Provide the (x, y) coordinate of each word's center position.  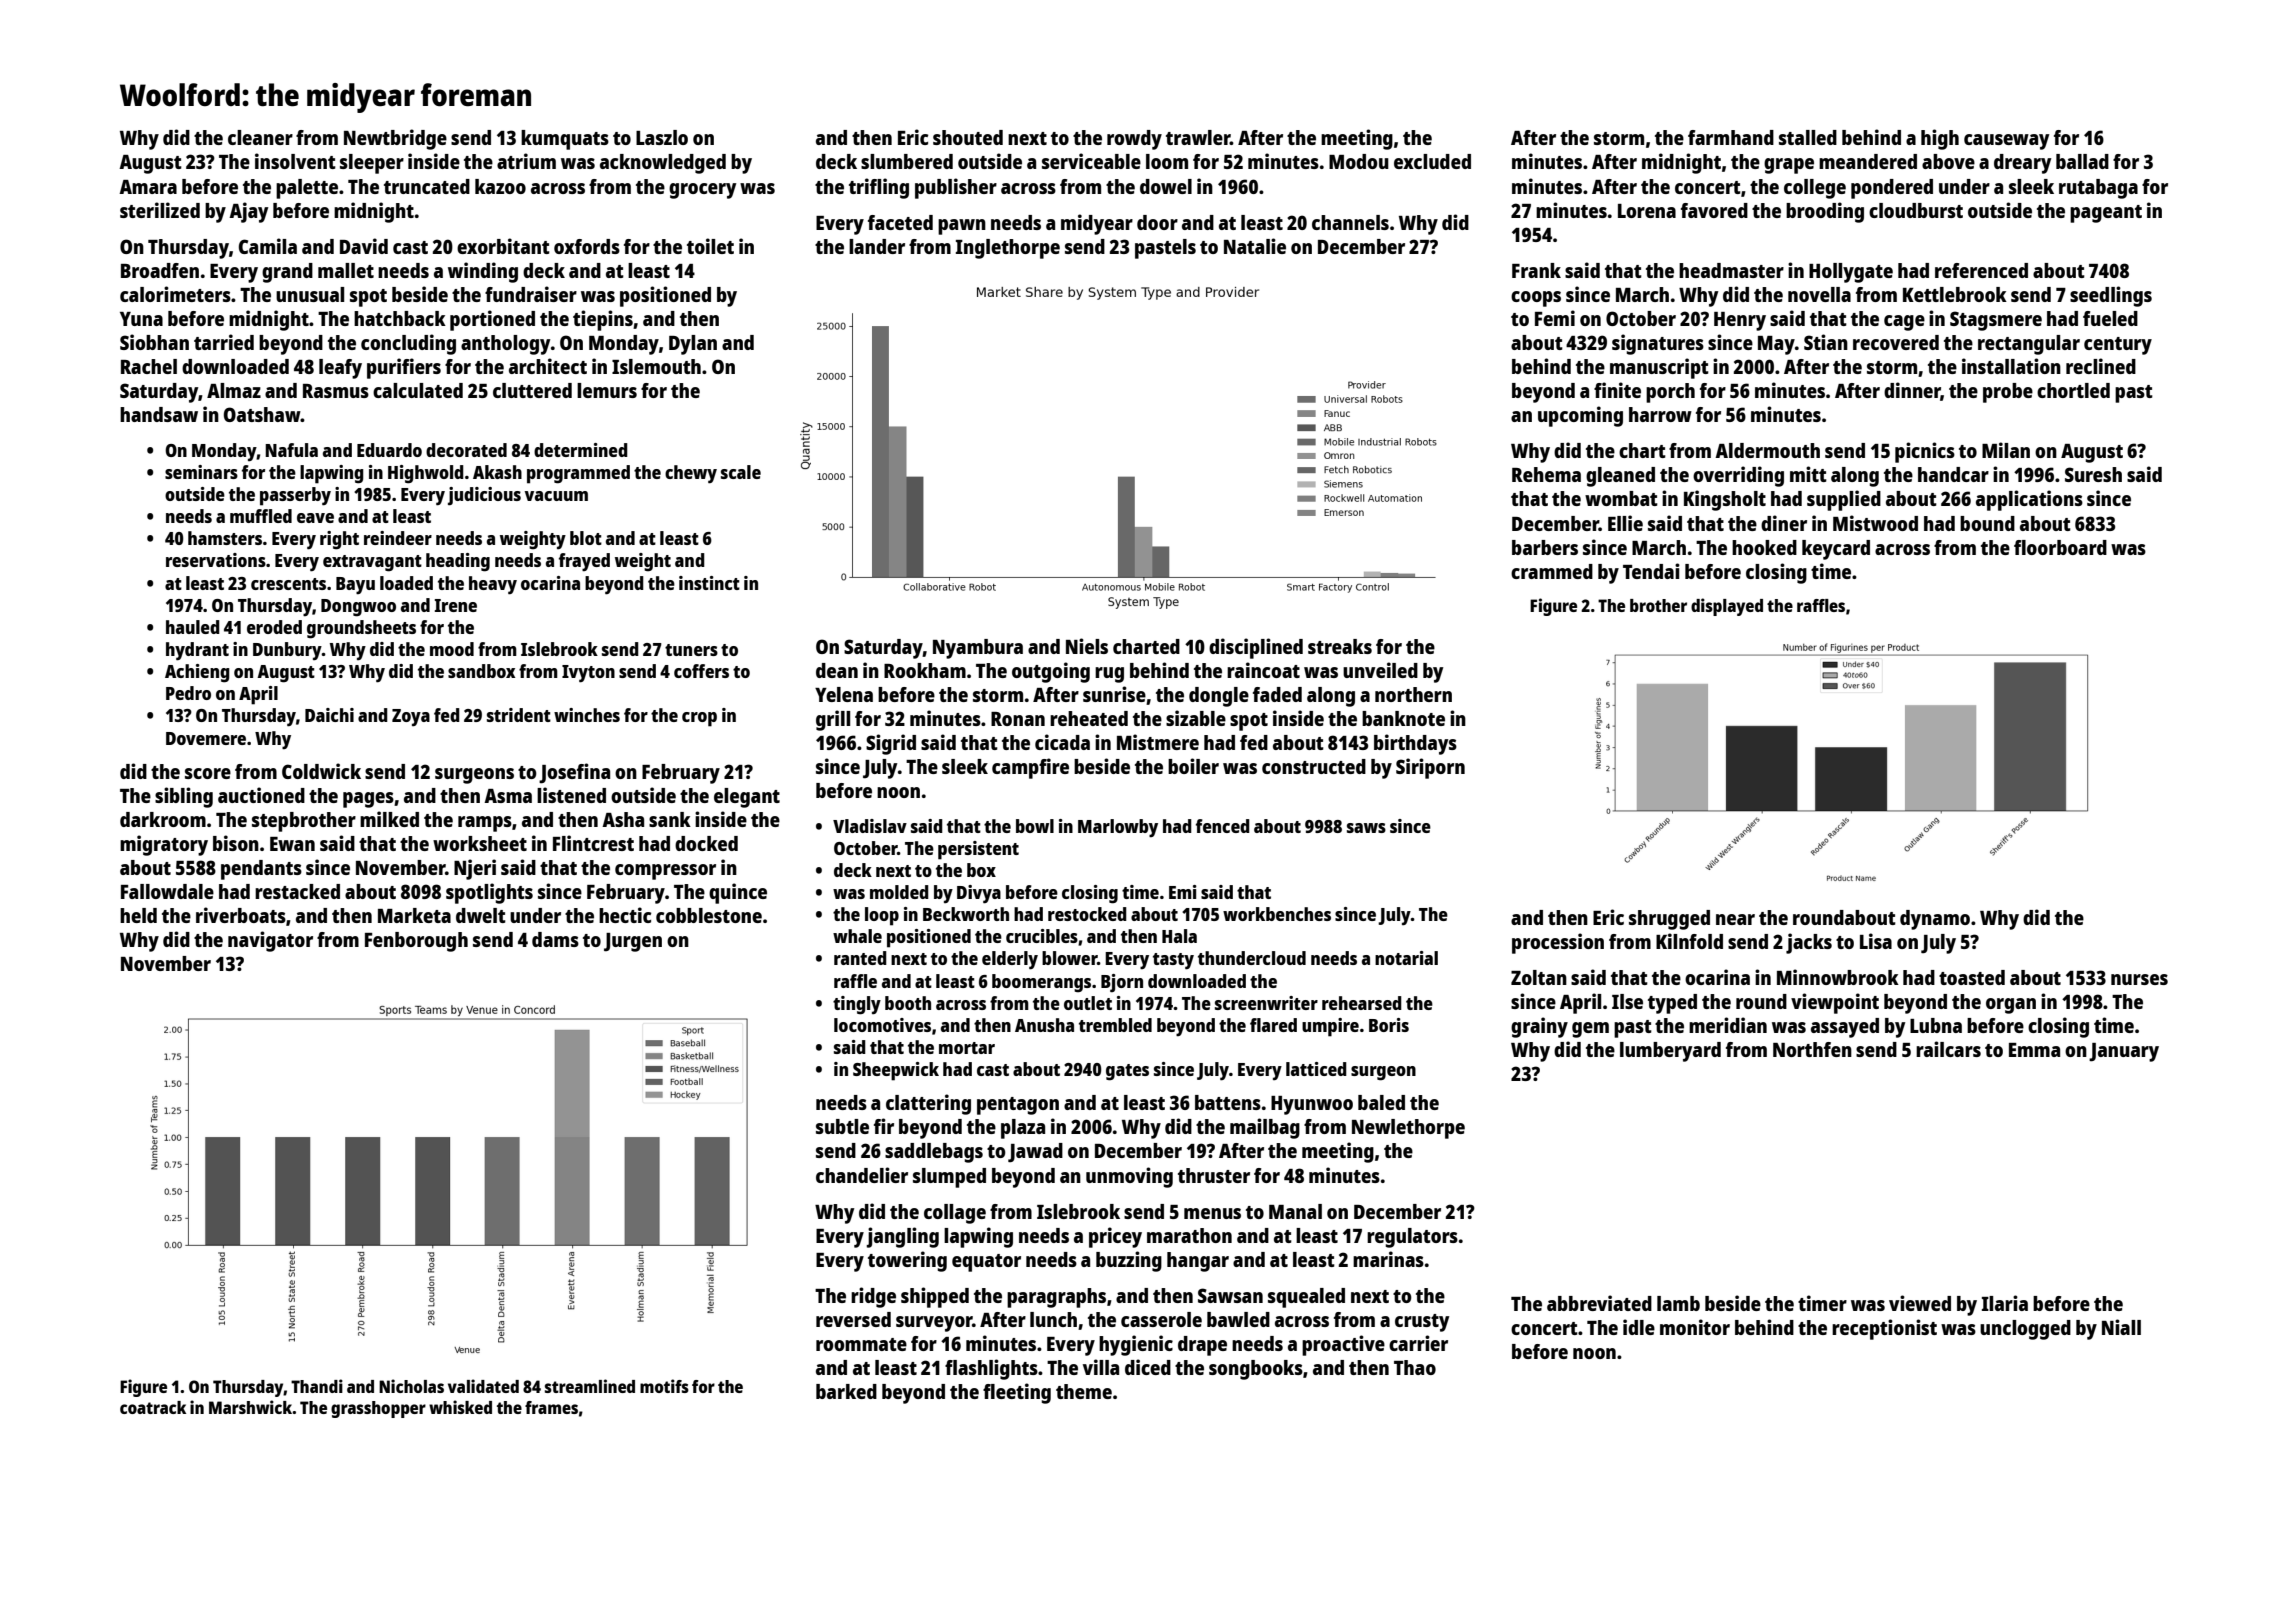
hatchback (400, 318)
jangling (902, 1237)
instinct (709, 583)
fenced (1223, 826)
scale (741, 472)
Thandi (317, 1386)
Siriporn (1430, 768)
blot (586, 538)
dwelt (481, 915)
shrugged (1669, 920)
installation (2011, 366)
